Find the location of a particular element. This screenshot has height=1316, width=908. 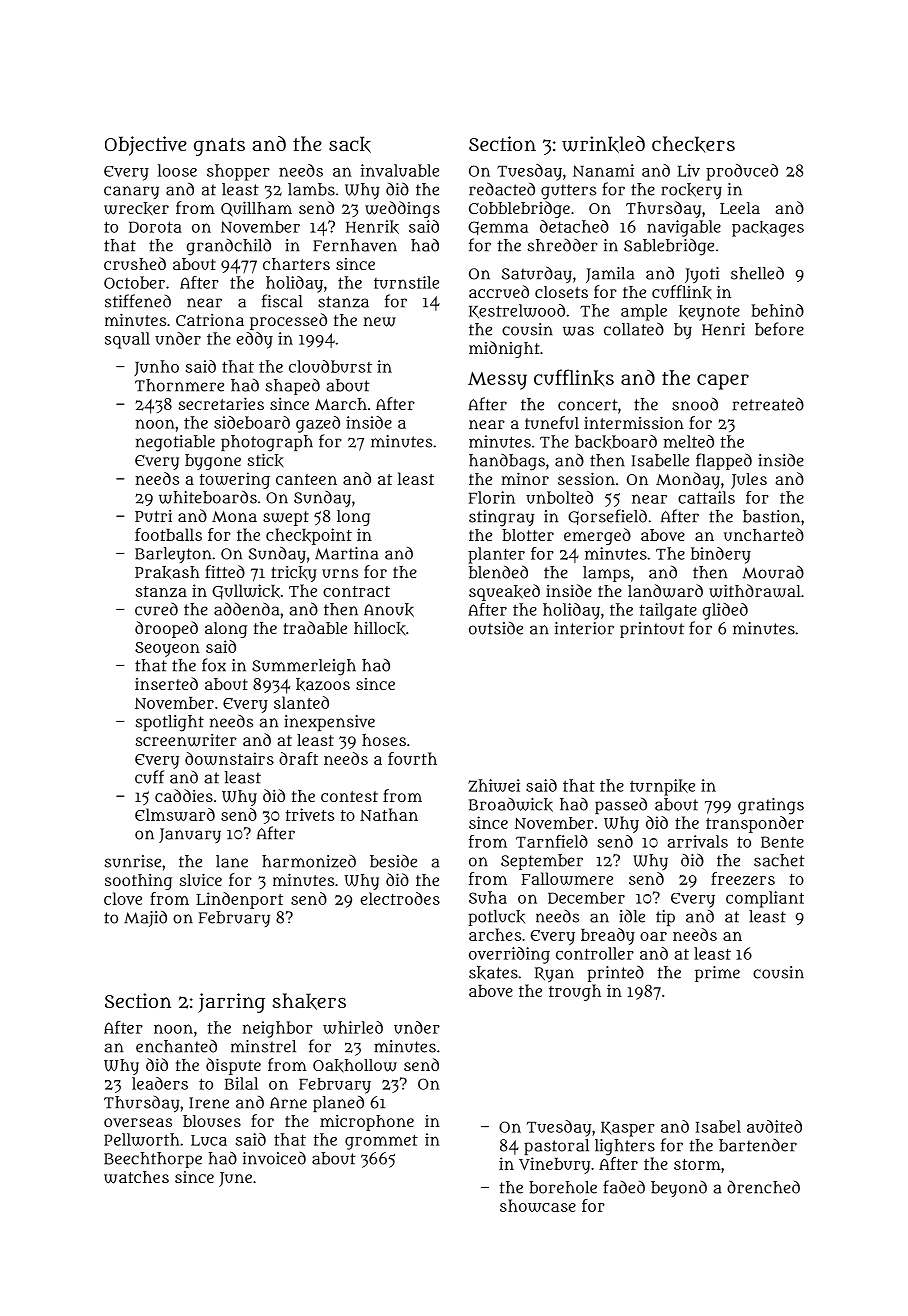

squall is located at coordinates (127, 340).
